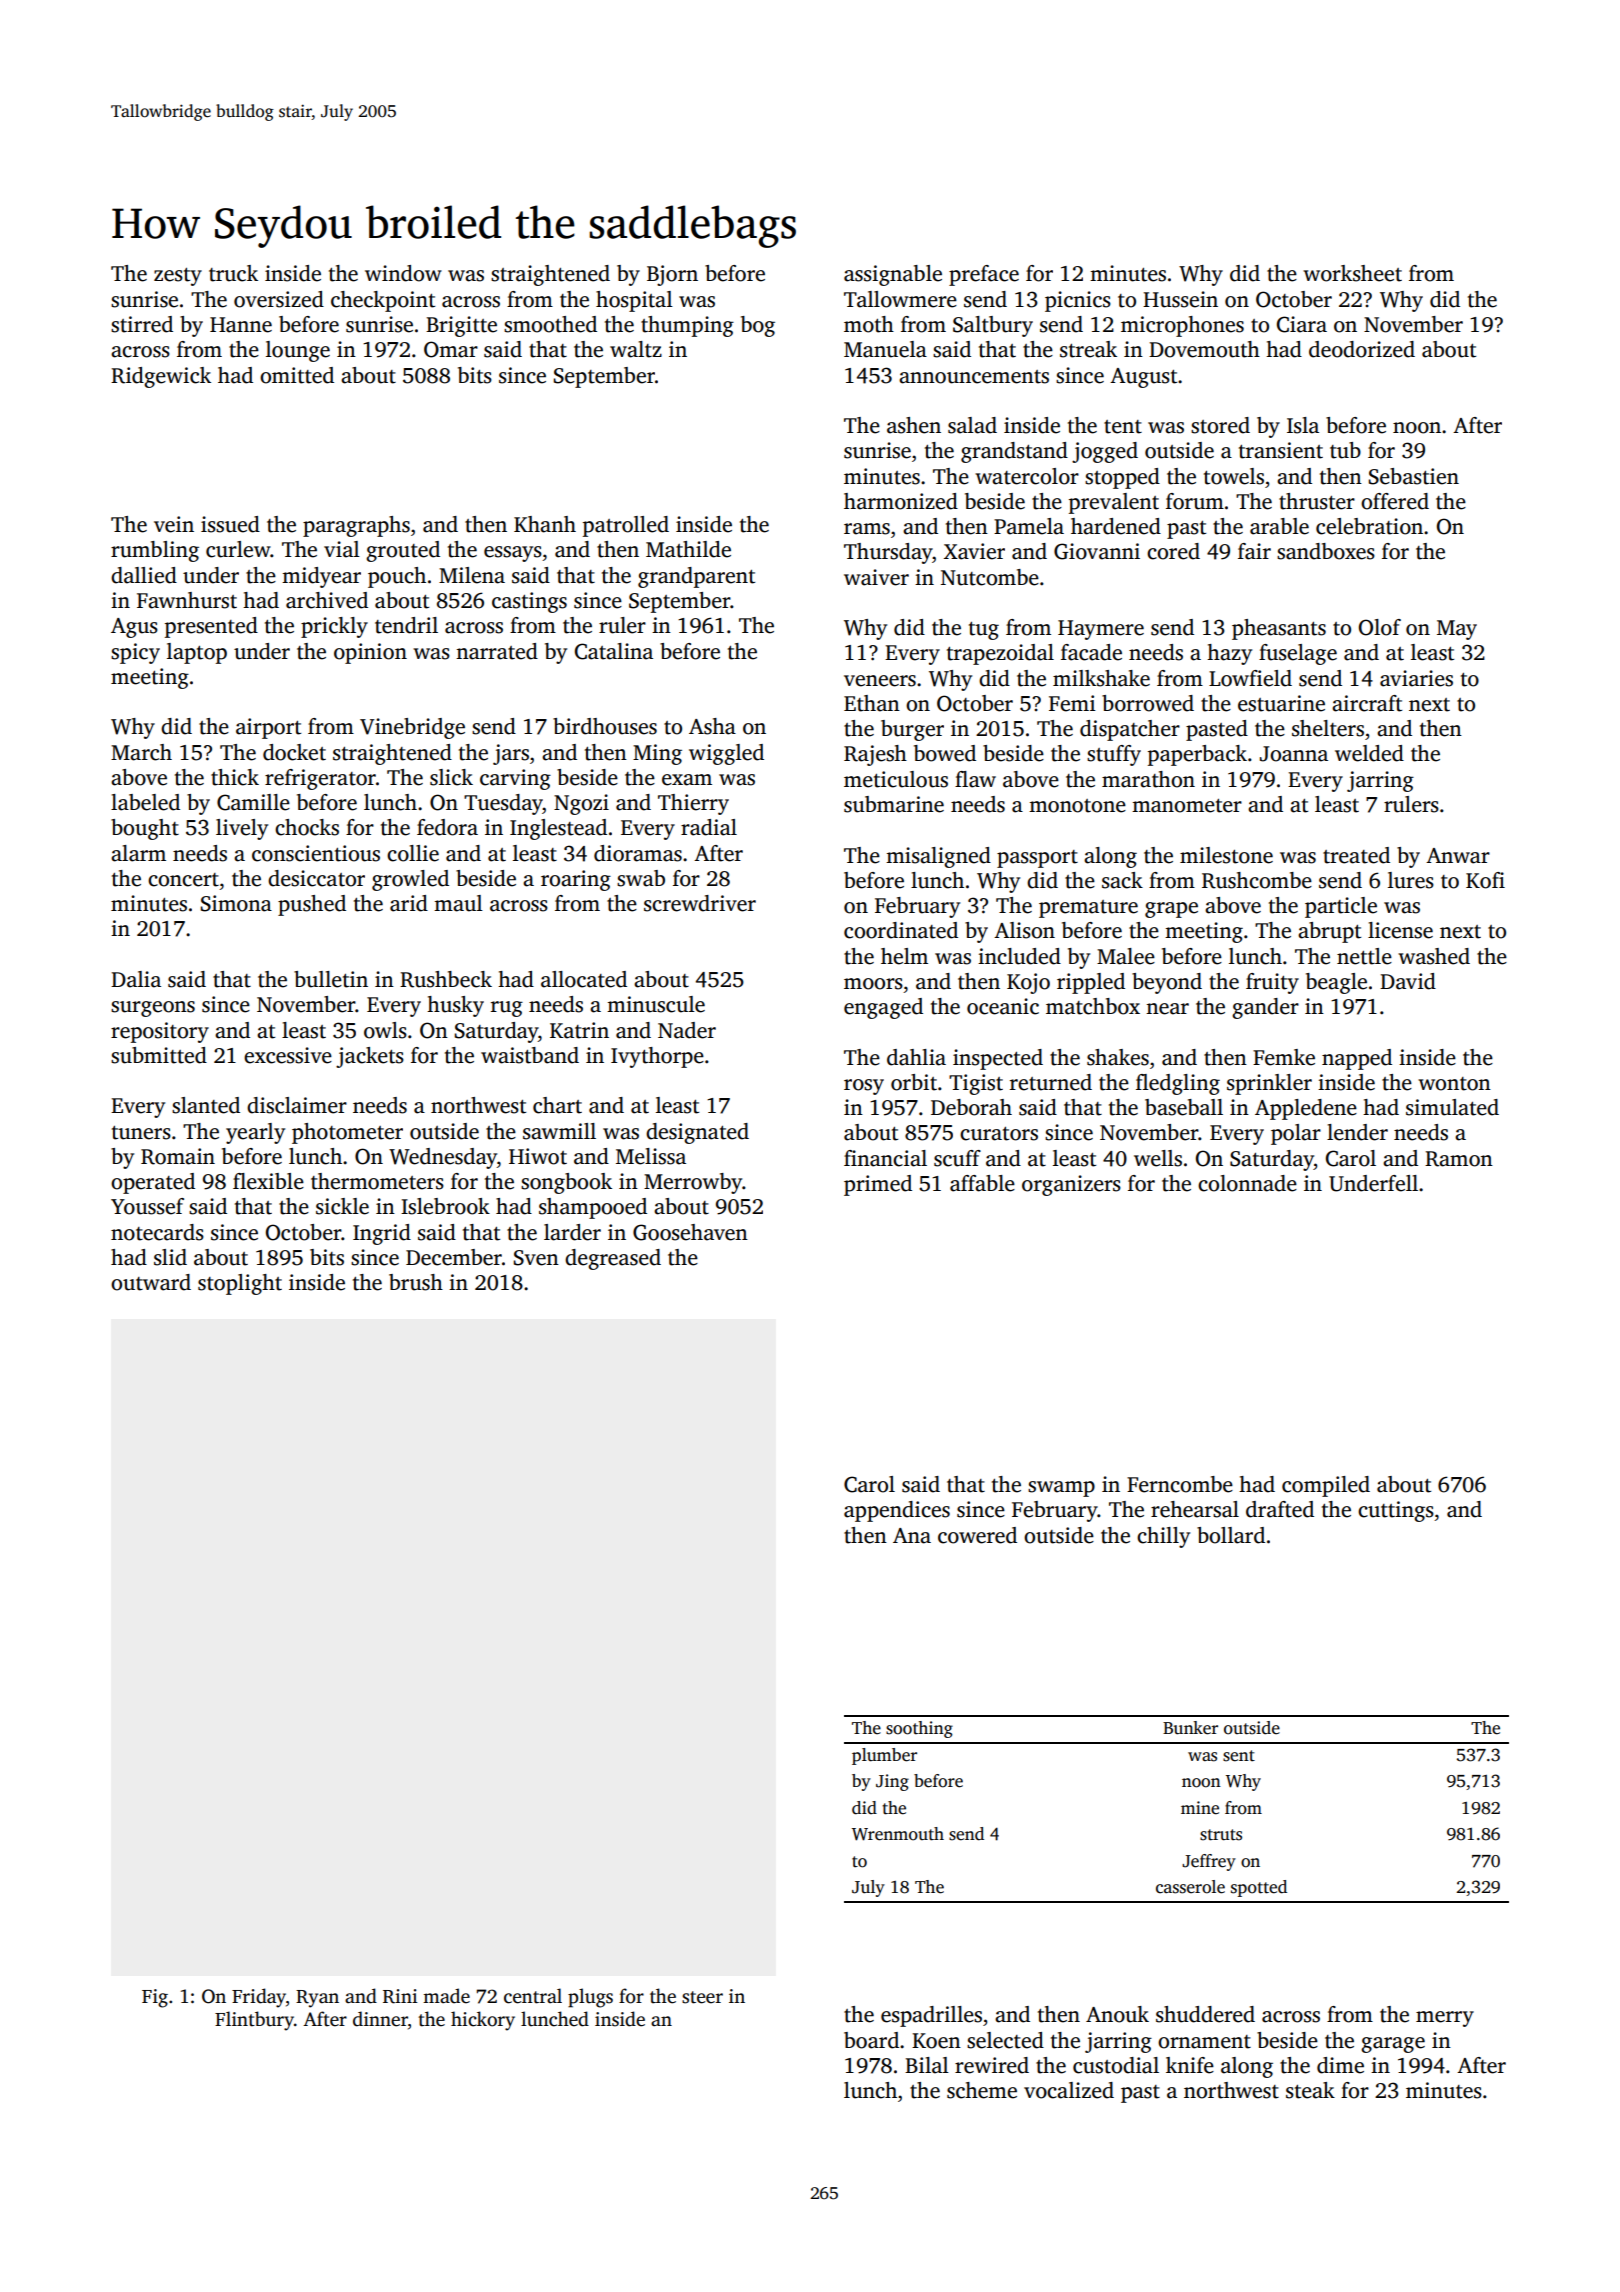 The width and height of the page is (1620, 2292). What do you see at coordinates (416, 1282) in the page?
I see `brush` at bounding box center [416, 1282].
